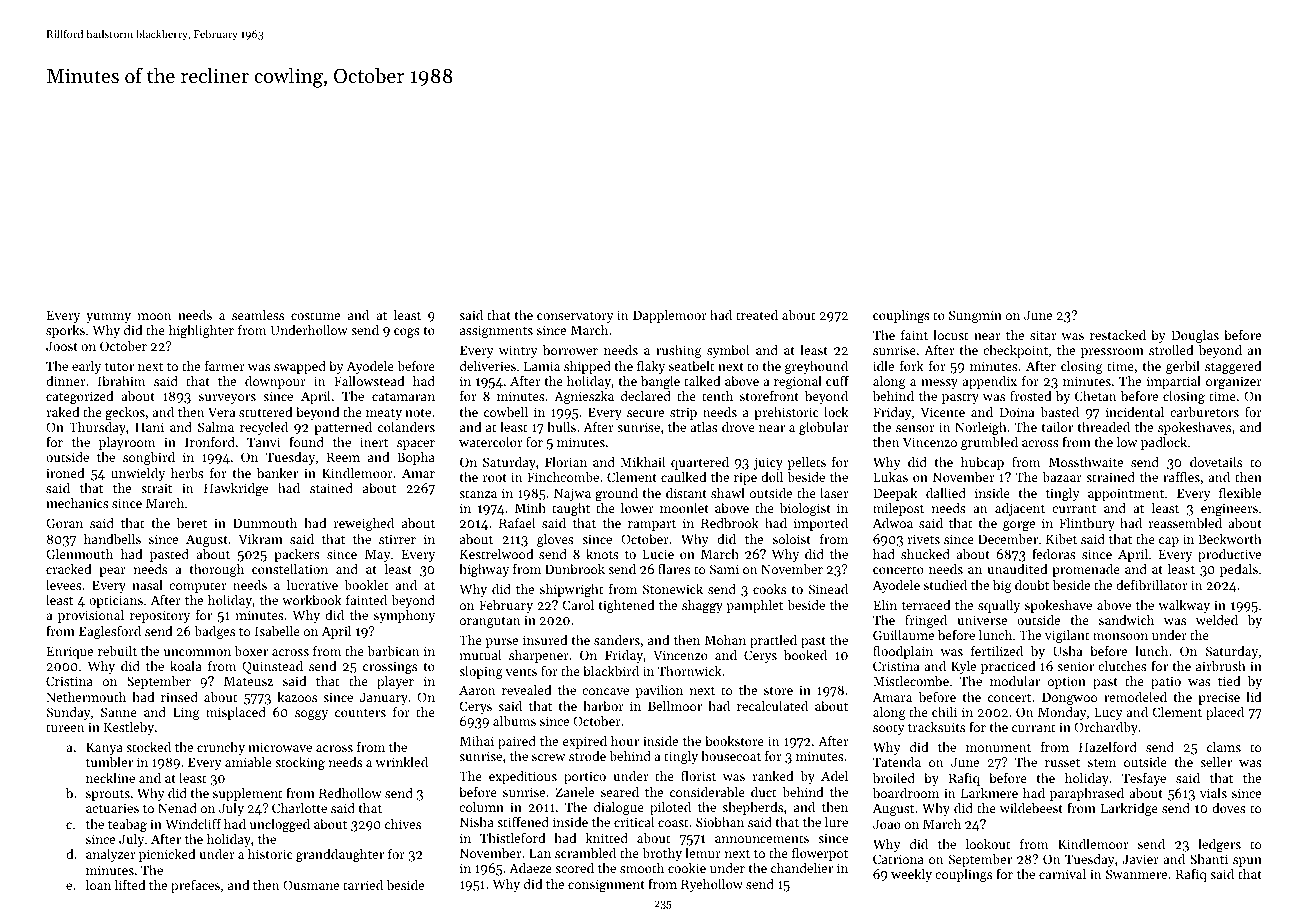 The image size is (1308, 924). What do you see at coordinates (306, 441) in the image?
I see `found` at bounding box center [306, 441].
